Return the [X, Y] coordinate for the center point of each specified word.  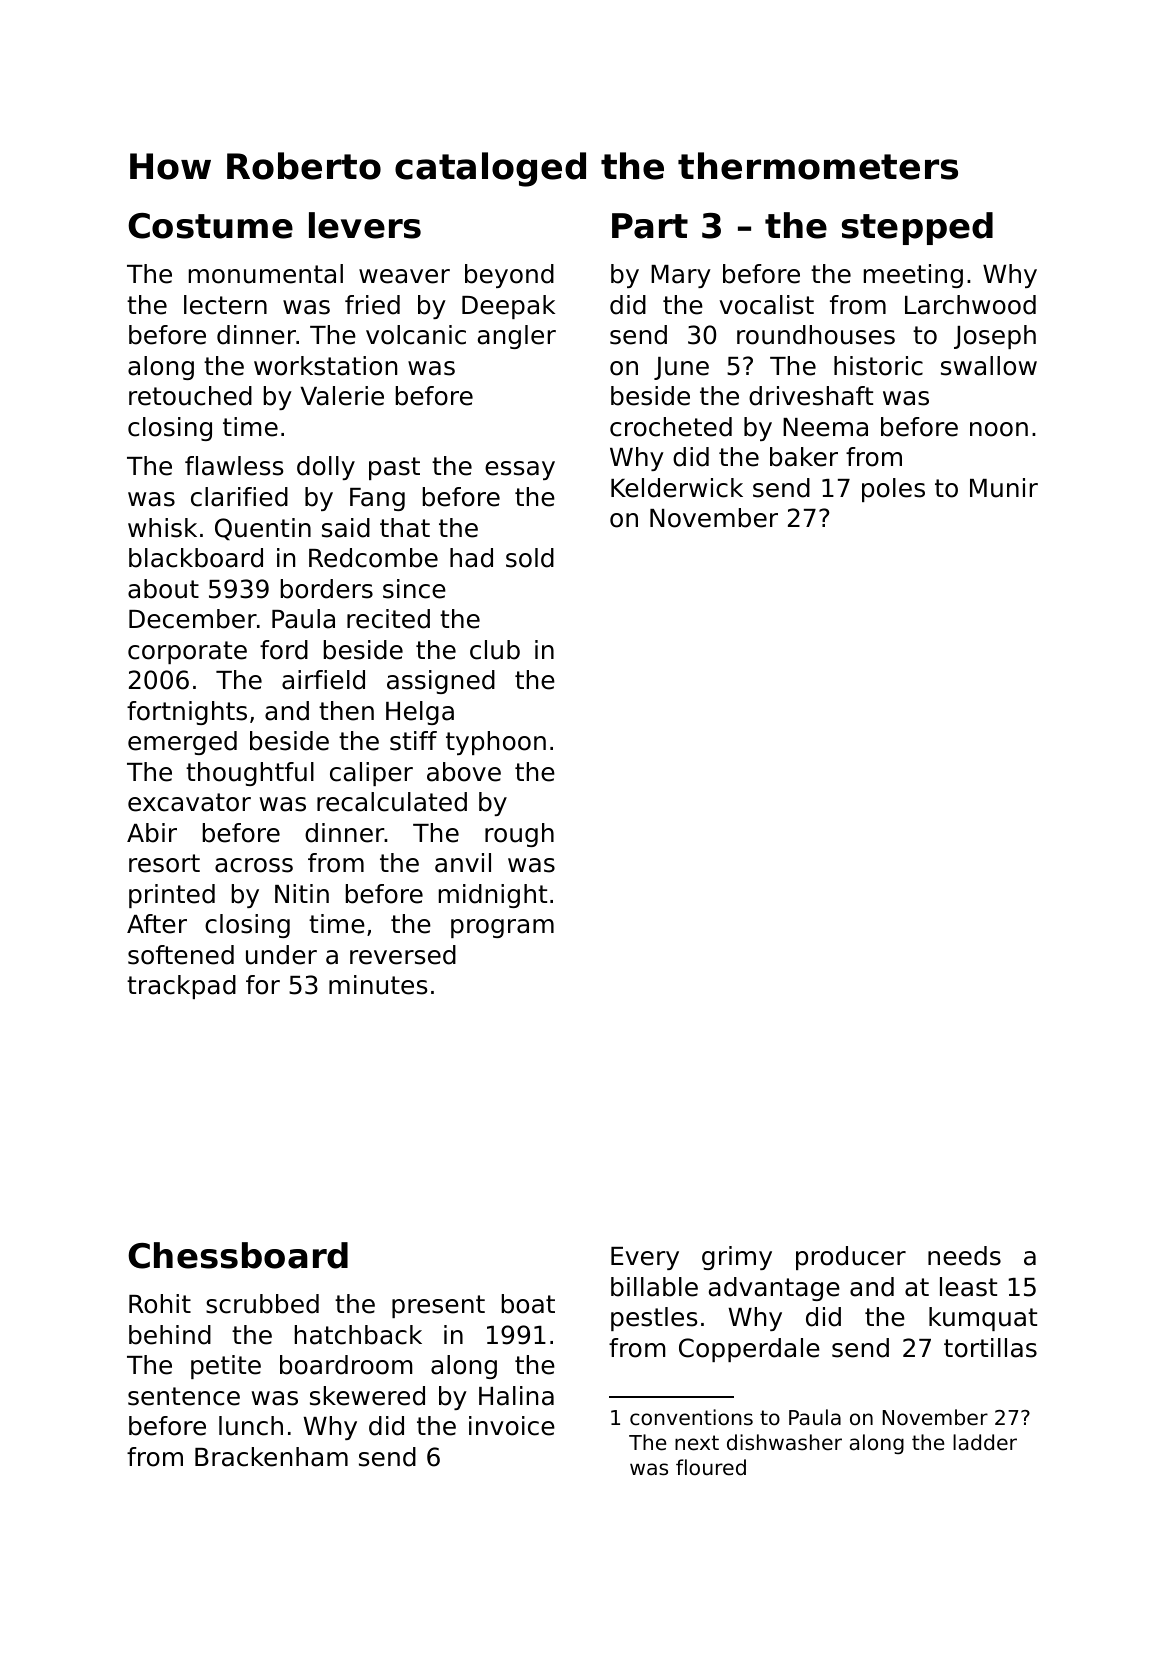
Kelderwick [677, 488]
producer [851, 1258]
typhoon [496, 743]
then [346, 711]
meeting [913, 276]
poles [893, 490]
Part [650, 226]
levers [365, 225]
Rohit [160, 1304]
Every [645, 1258]
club [495, 650]
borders [327, 589]
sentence [184, 1396]
